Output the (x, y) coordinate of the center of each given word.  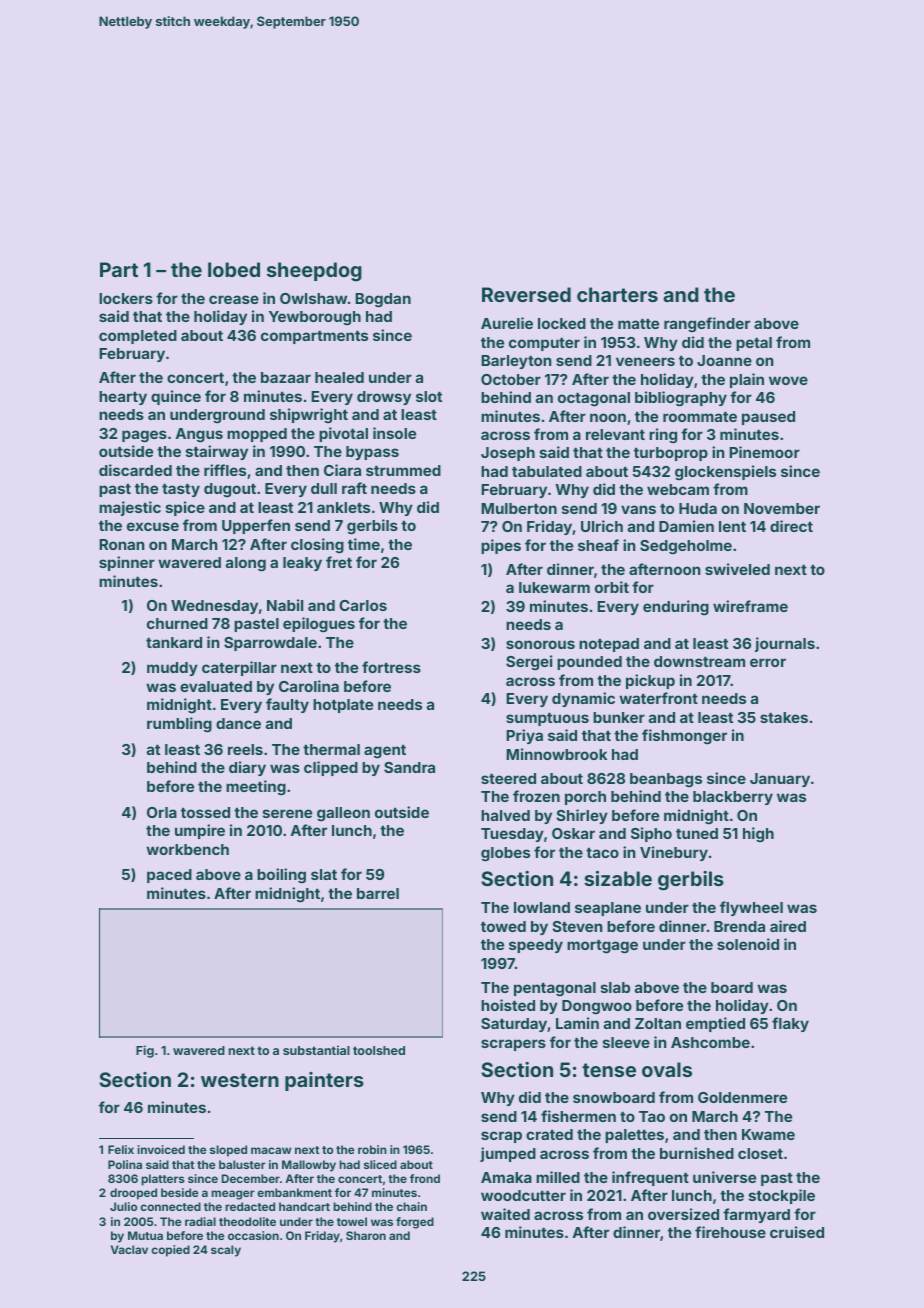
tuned (697, 833)
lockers (126, 298)
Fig (145, 1051)
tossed (205, 812)
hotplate (343, 706)
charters (617, 294)
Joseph (508, 454)
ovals (667, 1069)
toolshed (379, 1050)
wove (788, 380)
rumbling (179, 725)
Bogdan (383, 300)
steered (508, 778)
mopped (257, 435)
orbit (612, 587)
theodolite (247, 1221)
